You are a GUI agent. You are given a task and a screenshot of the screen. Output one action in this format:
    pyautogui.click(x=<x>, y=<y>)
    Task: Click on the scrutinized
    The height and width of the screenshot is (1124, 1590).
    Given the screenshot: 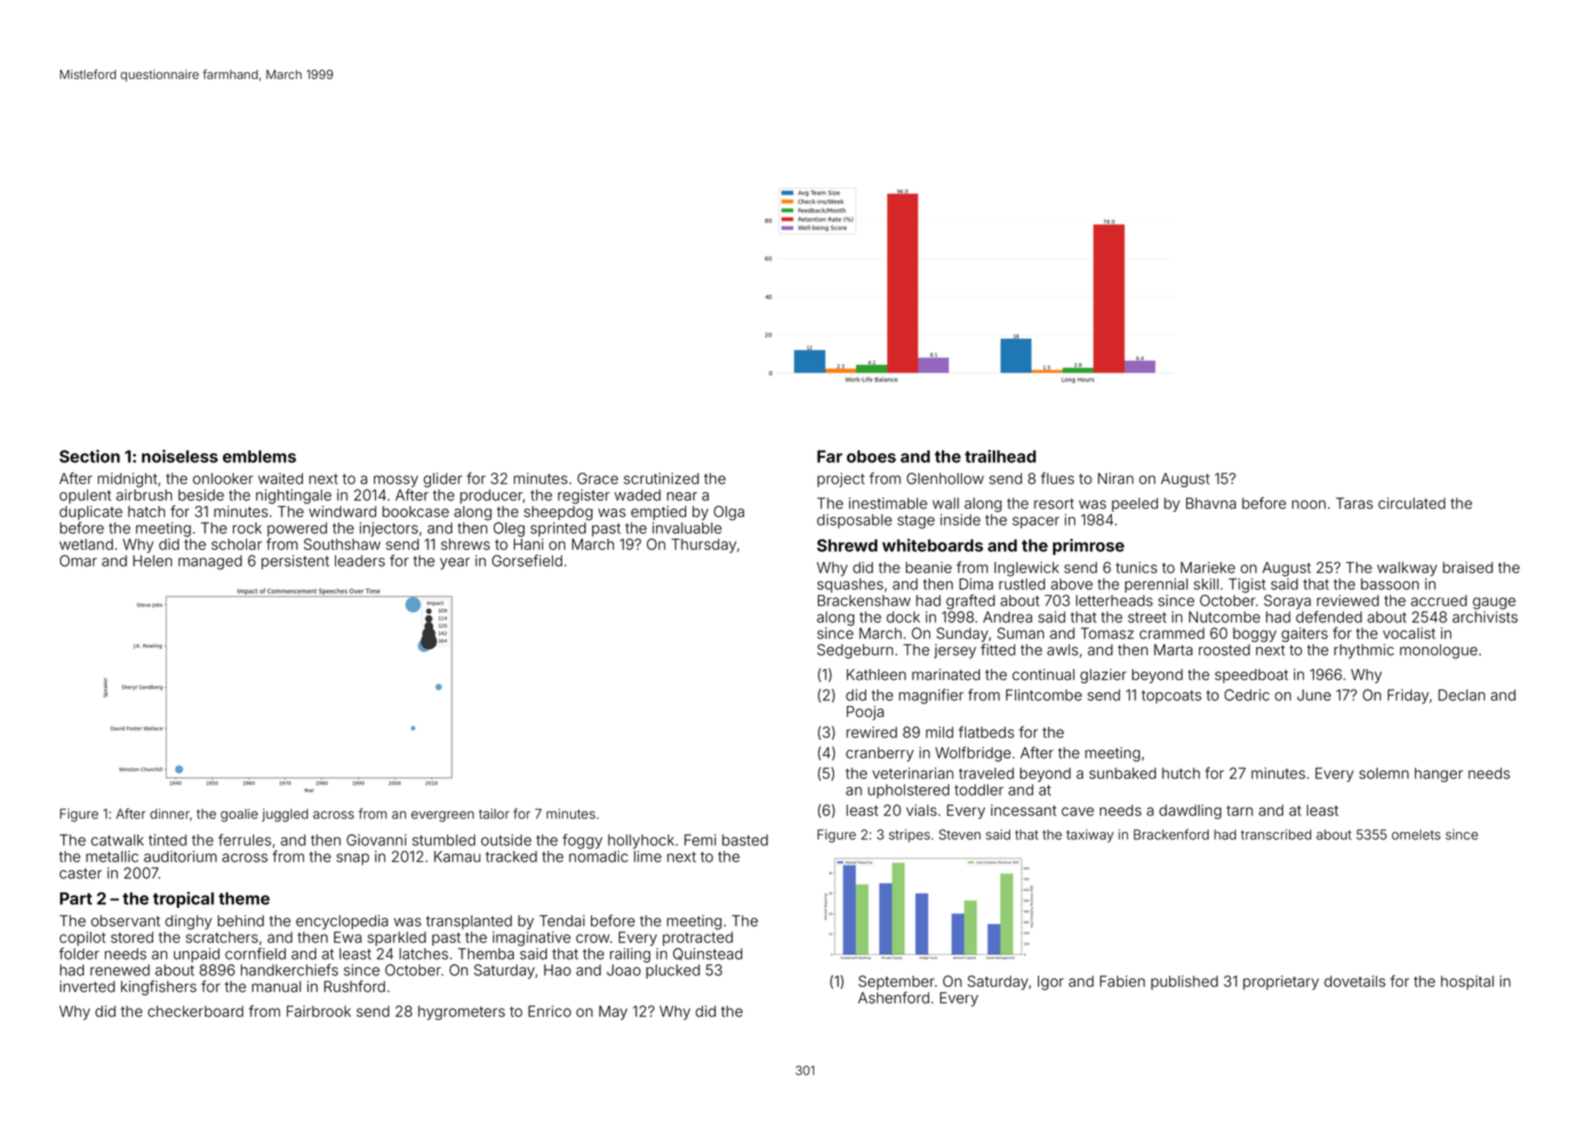 What is the action you would take?
    pyautogui.click(x=661, y=479)
